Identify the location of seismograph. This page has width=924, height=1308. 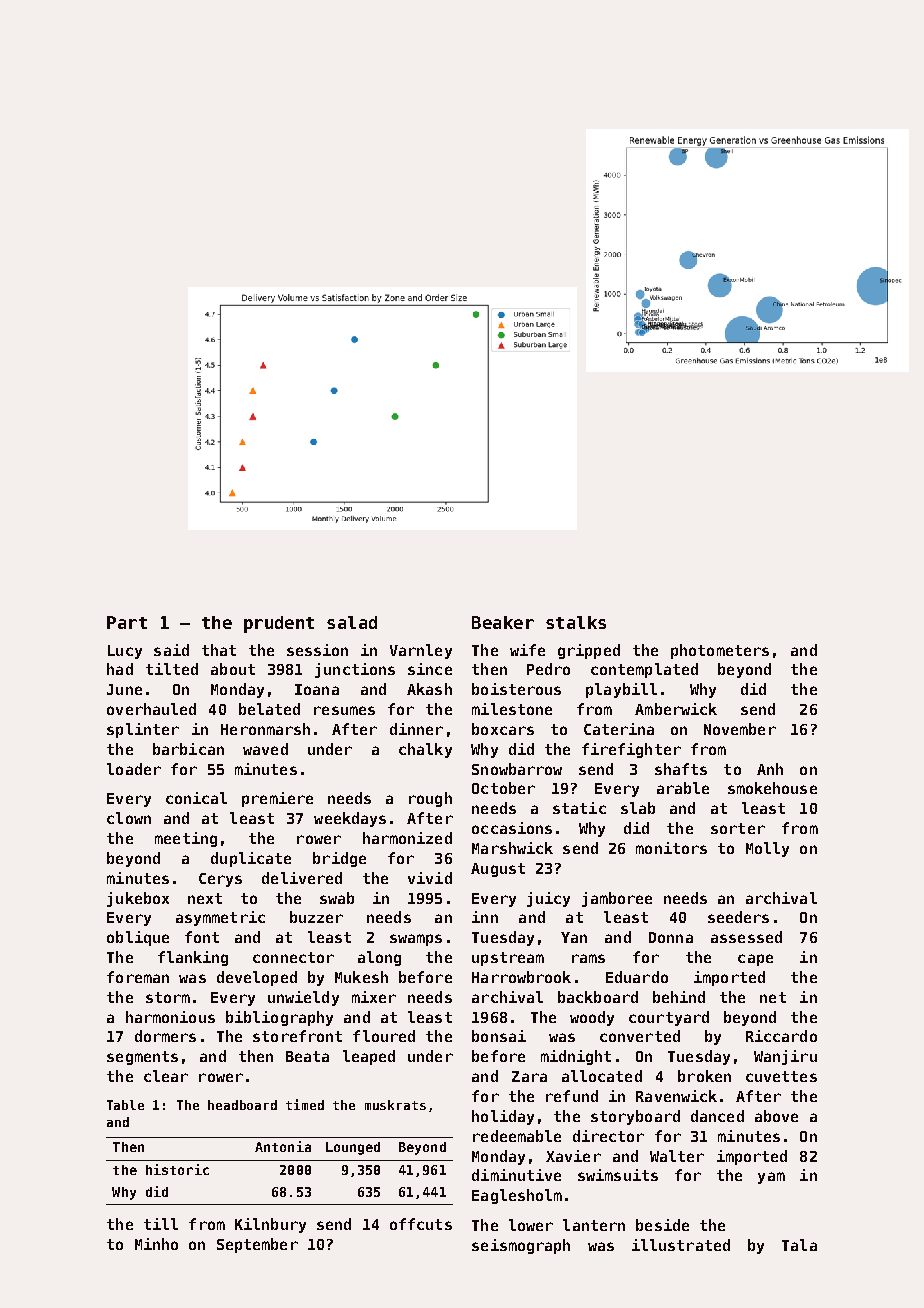
(521, 1246).
